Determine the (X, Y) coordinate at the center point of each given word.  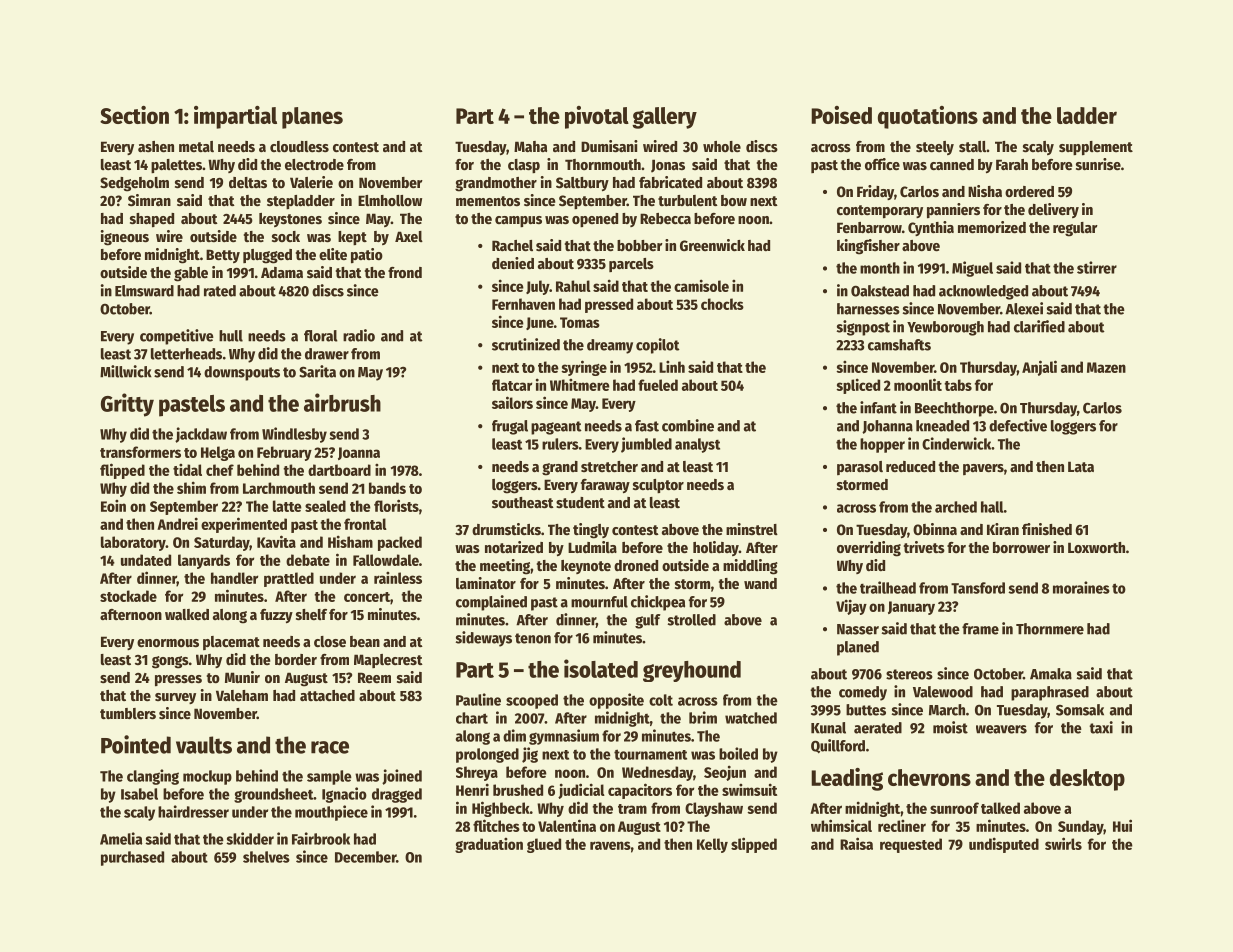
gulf (648, 621)
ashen (156, 146)
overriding (869, 549)
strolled (692, 620)
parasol (860, 468)
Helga (218, 453)
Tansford (978, 588)
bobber (640, 245)
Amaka (1051, 674)
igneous (125, 238)
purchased (132, 858)
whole (722, 146)
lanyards (204, 561)
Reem (374, 677)
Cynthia (931, 228)
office (882, 164)
